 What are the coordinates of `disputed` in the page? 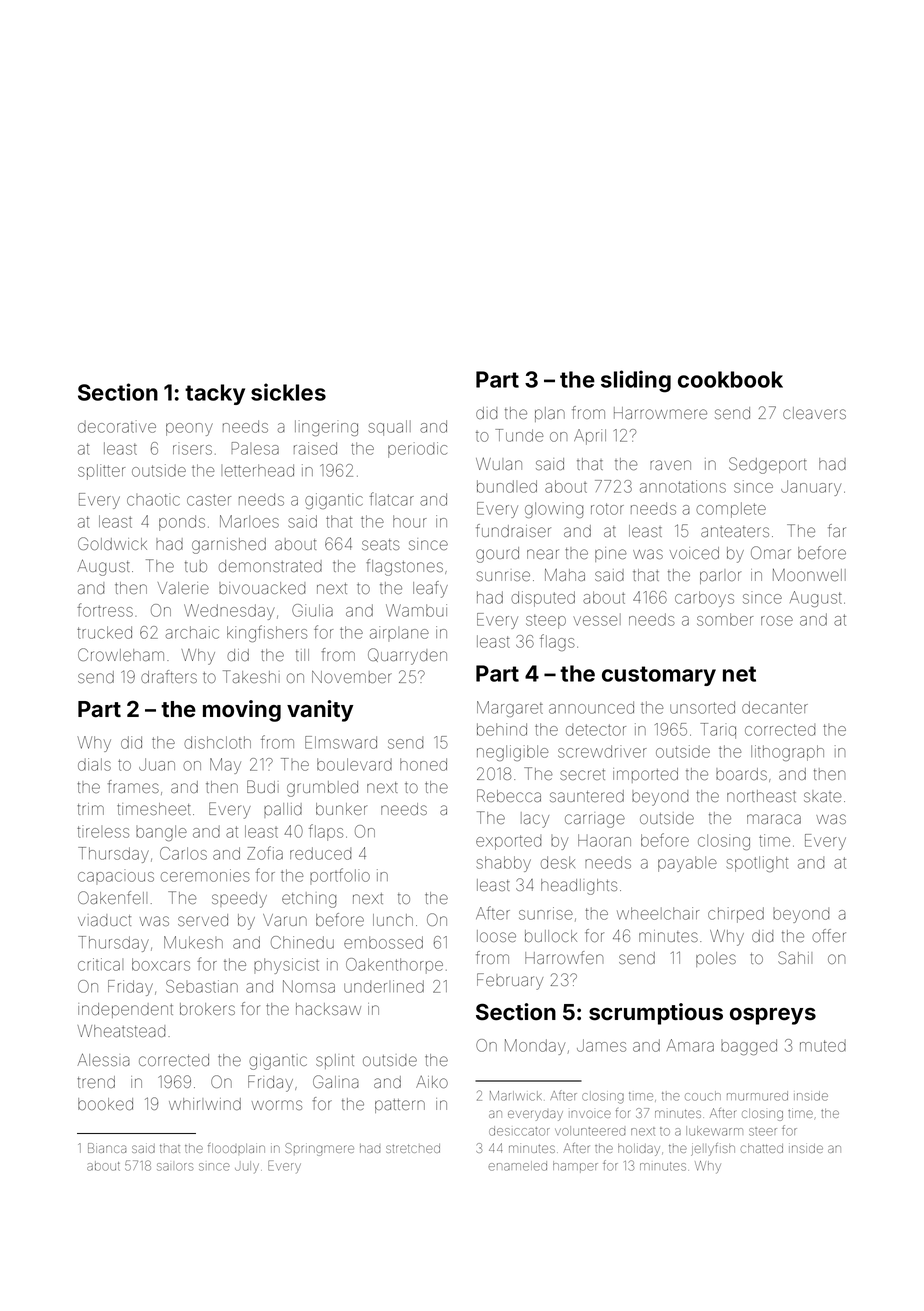 It's located at (543, 599).
